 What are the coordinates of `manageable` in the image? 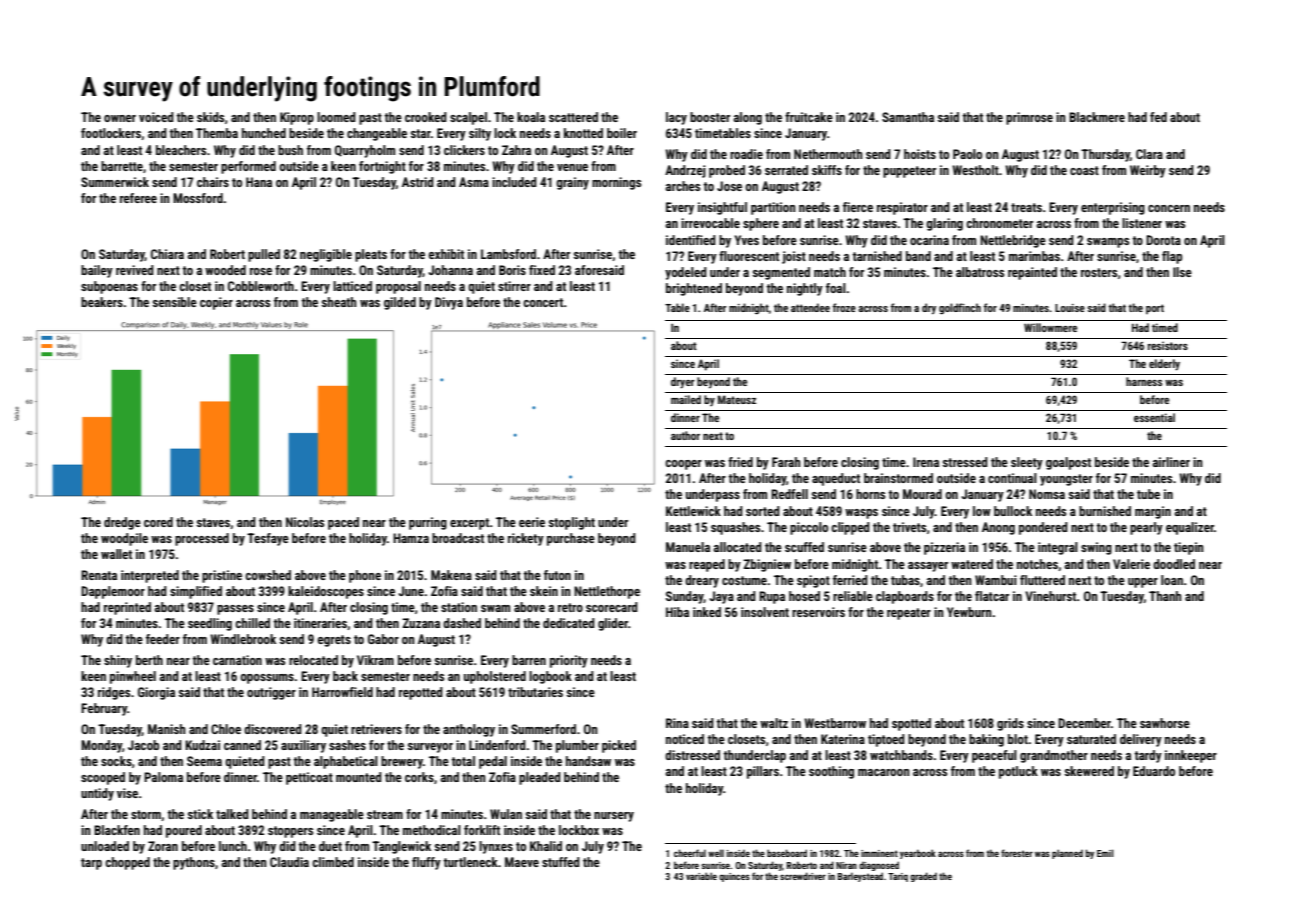 It's located at (332, 815).
